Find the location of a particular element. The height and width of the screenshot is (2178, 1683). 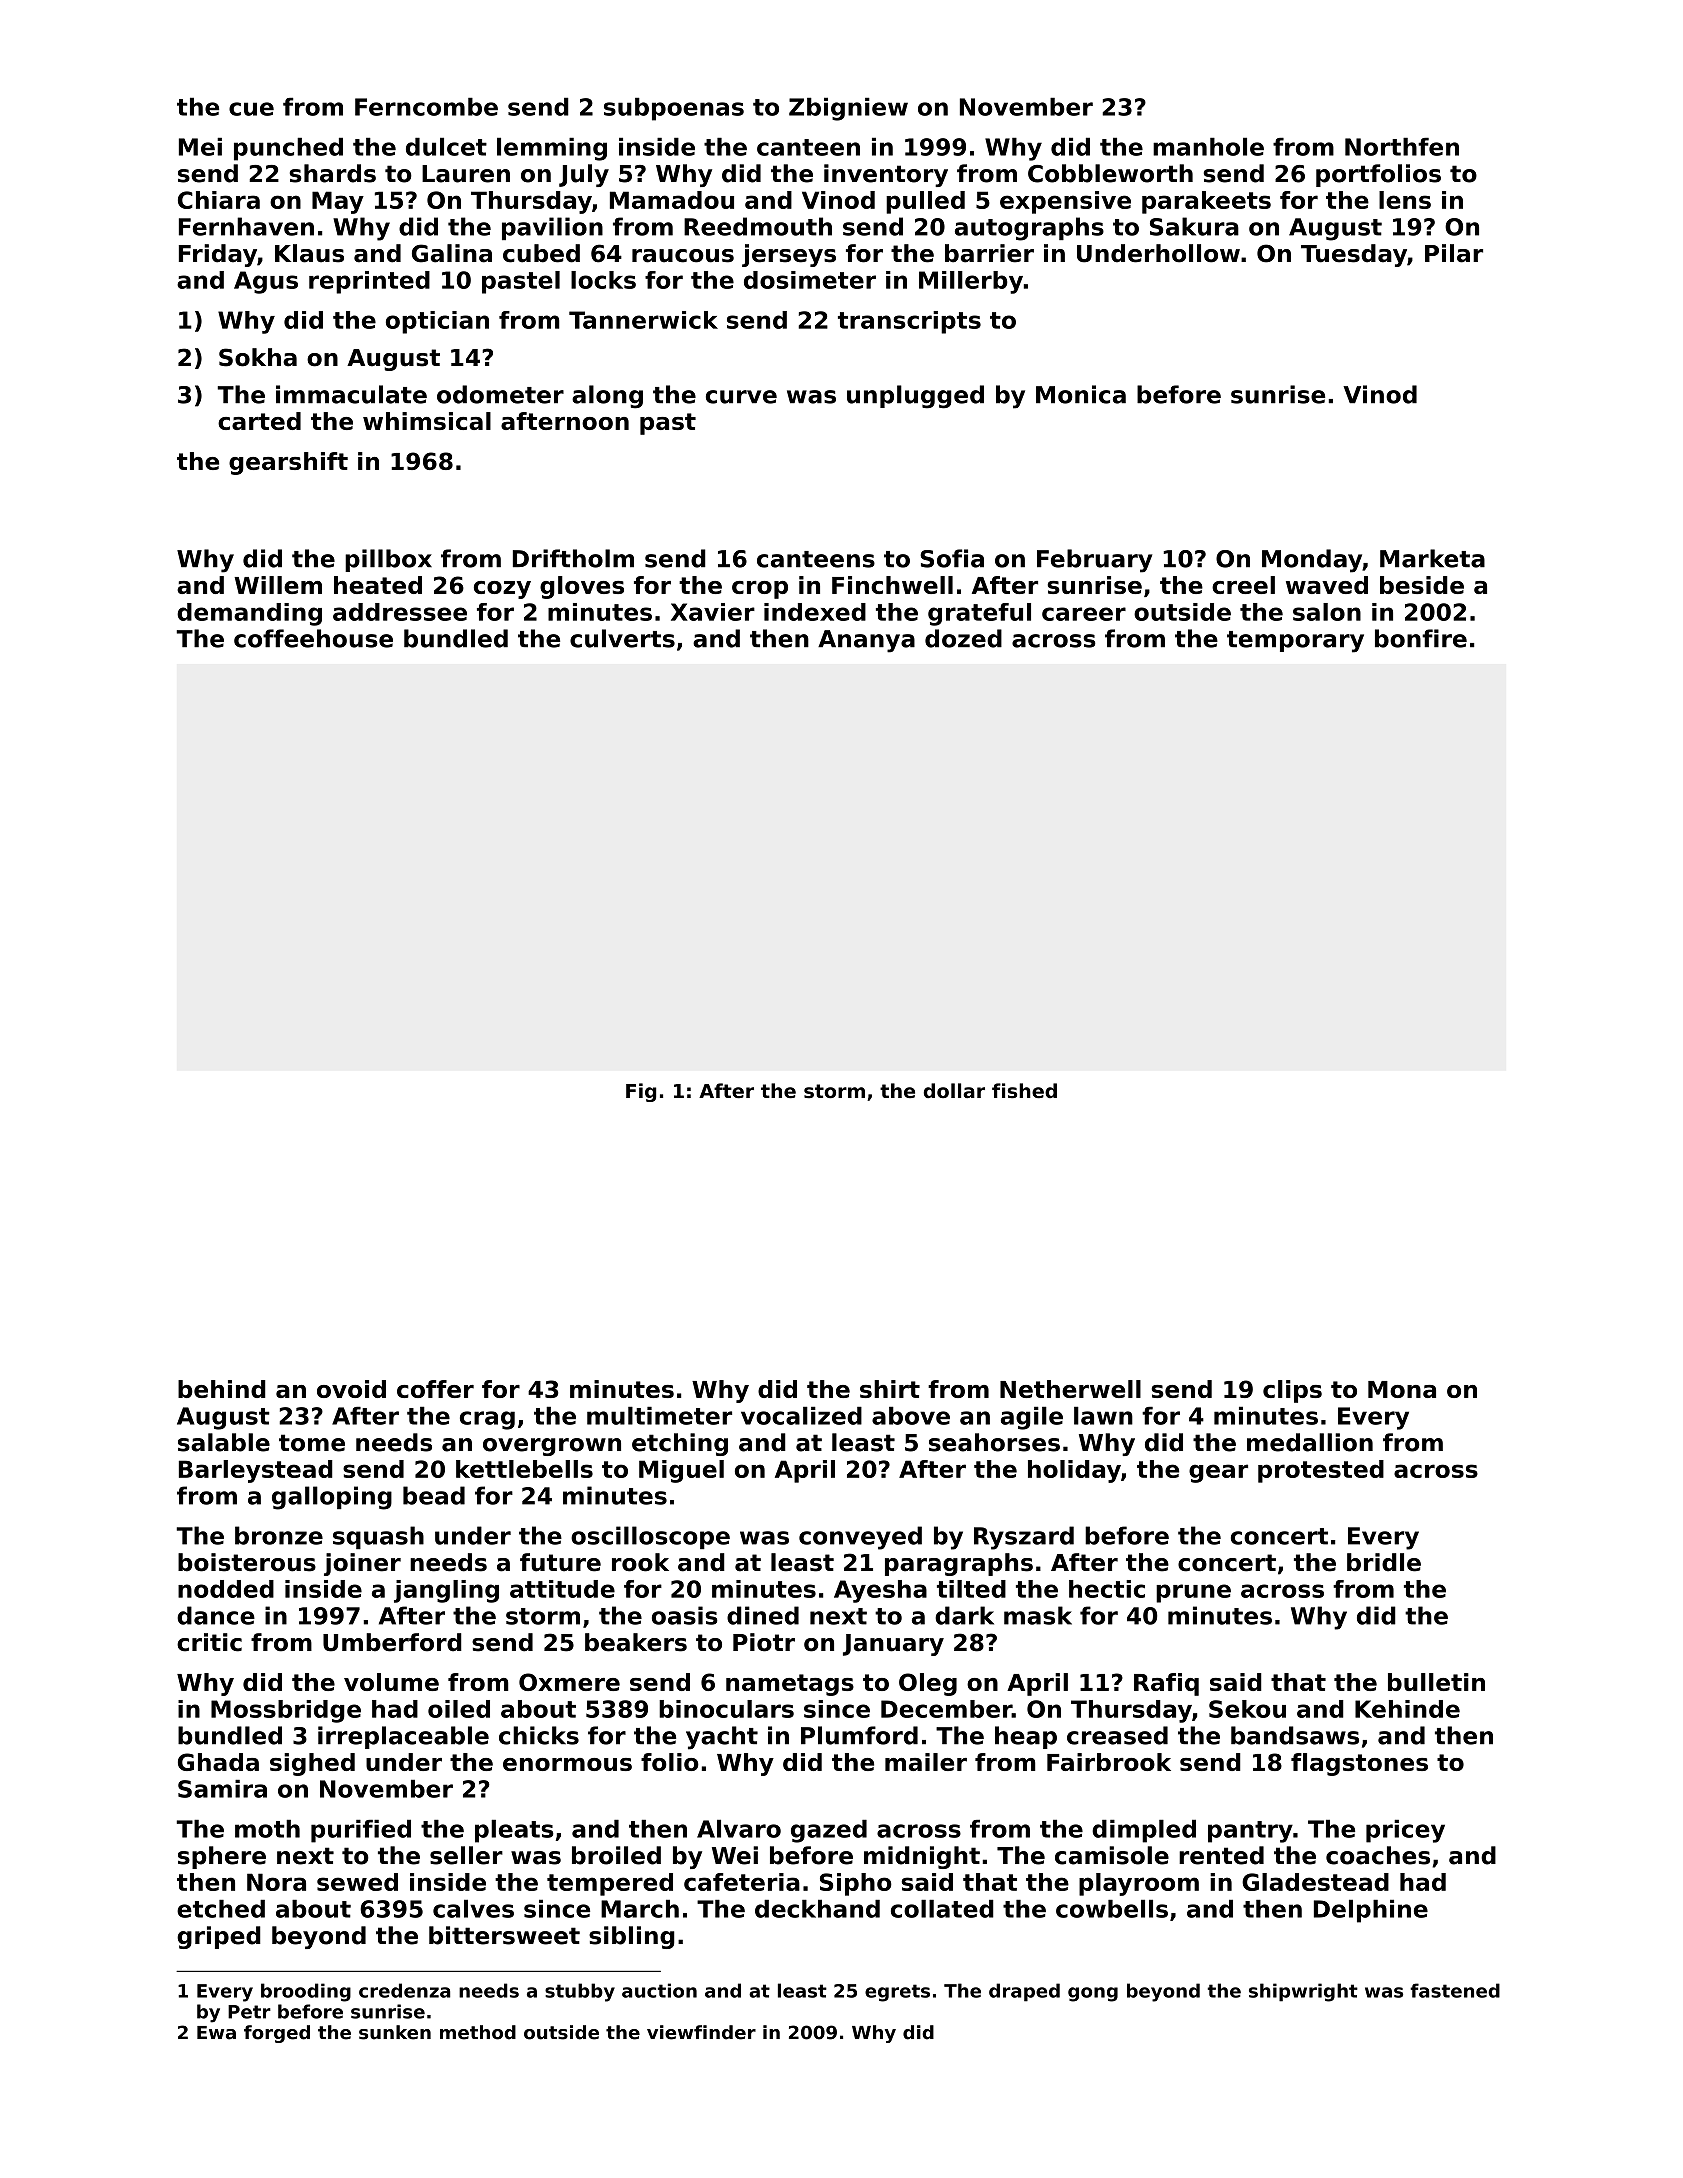

conveyed is located at coordinates (860, 1538).
